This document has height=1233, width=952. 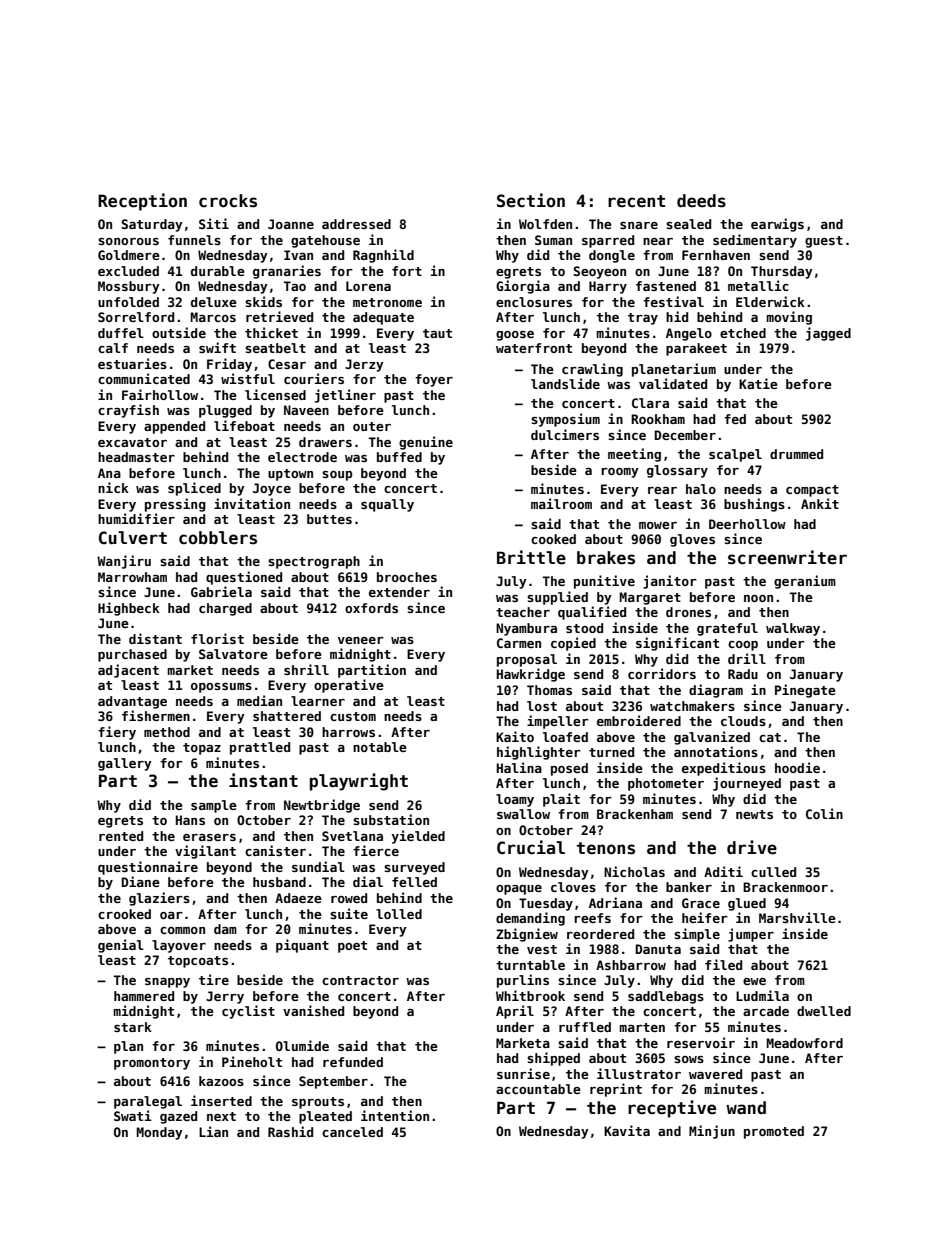 What do you see at coordinates (531, 200) in the document?
I see `Section` at bounding box center [531, 200].
